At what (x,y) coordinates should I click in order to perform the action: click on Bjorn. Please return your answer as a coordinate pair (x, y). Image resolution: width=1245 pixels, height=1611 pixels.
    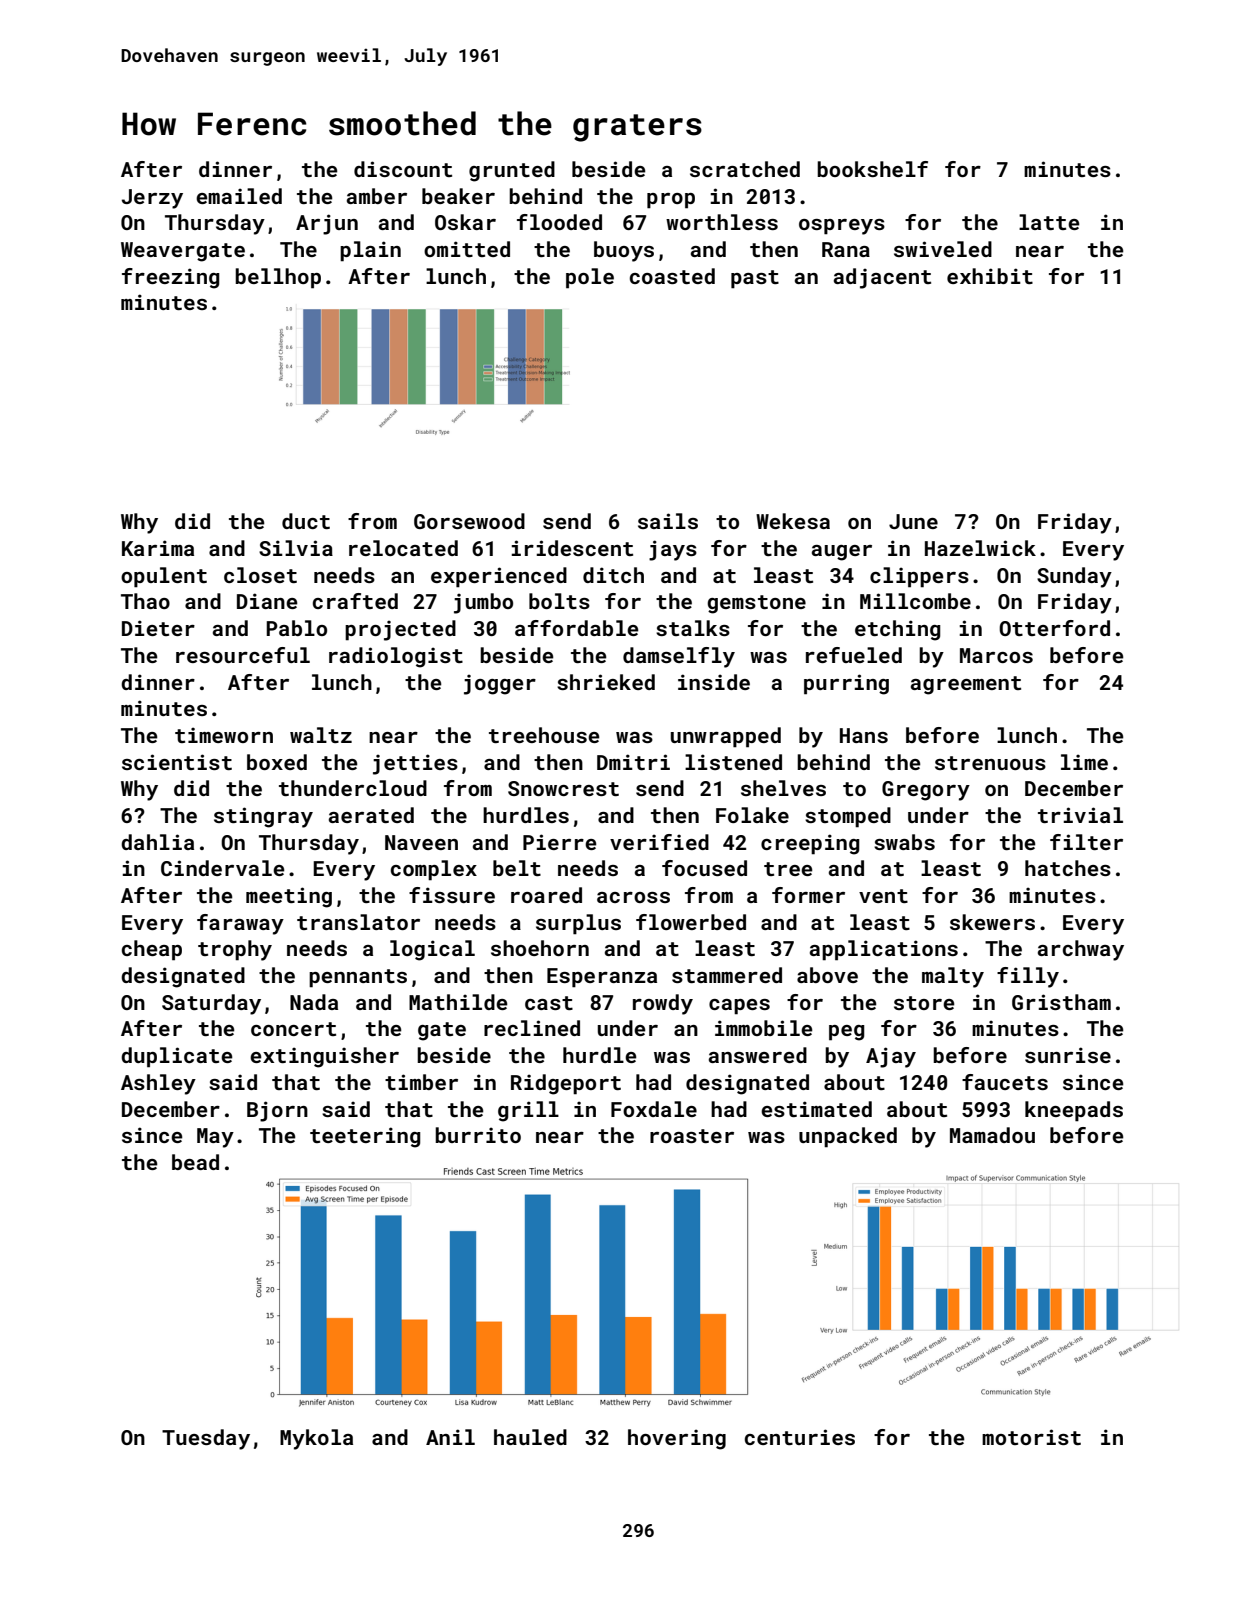
    Looking at the image, I should click on (277, 1111).
